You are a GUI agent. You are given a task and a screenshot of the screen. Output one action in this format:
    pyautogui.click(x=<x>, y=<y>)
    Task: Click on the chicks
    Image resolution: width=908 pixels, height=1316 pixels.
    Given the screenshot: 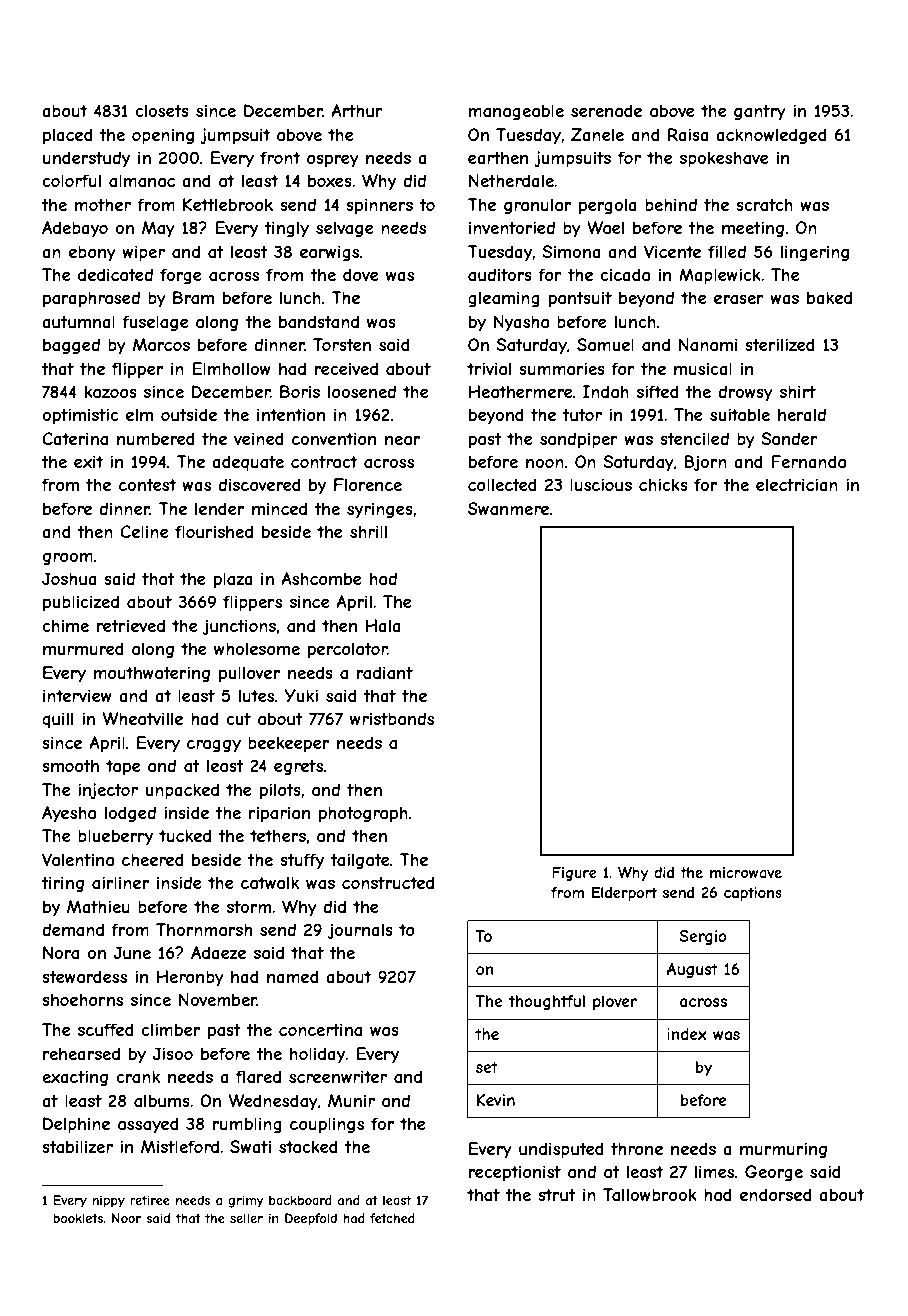 What is the action you would take?
    pyautogui.click(x=663, y=484)
